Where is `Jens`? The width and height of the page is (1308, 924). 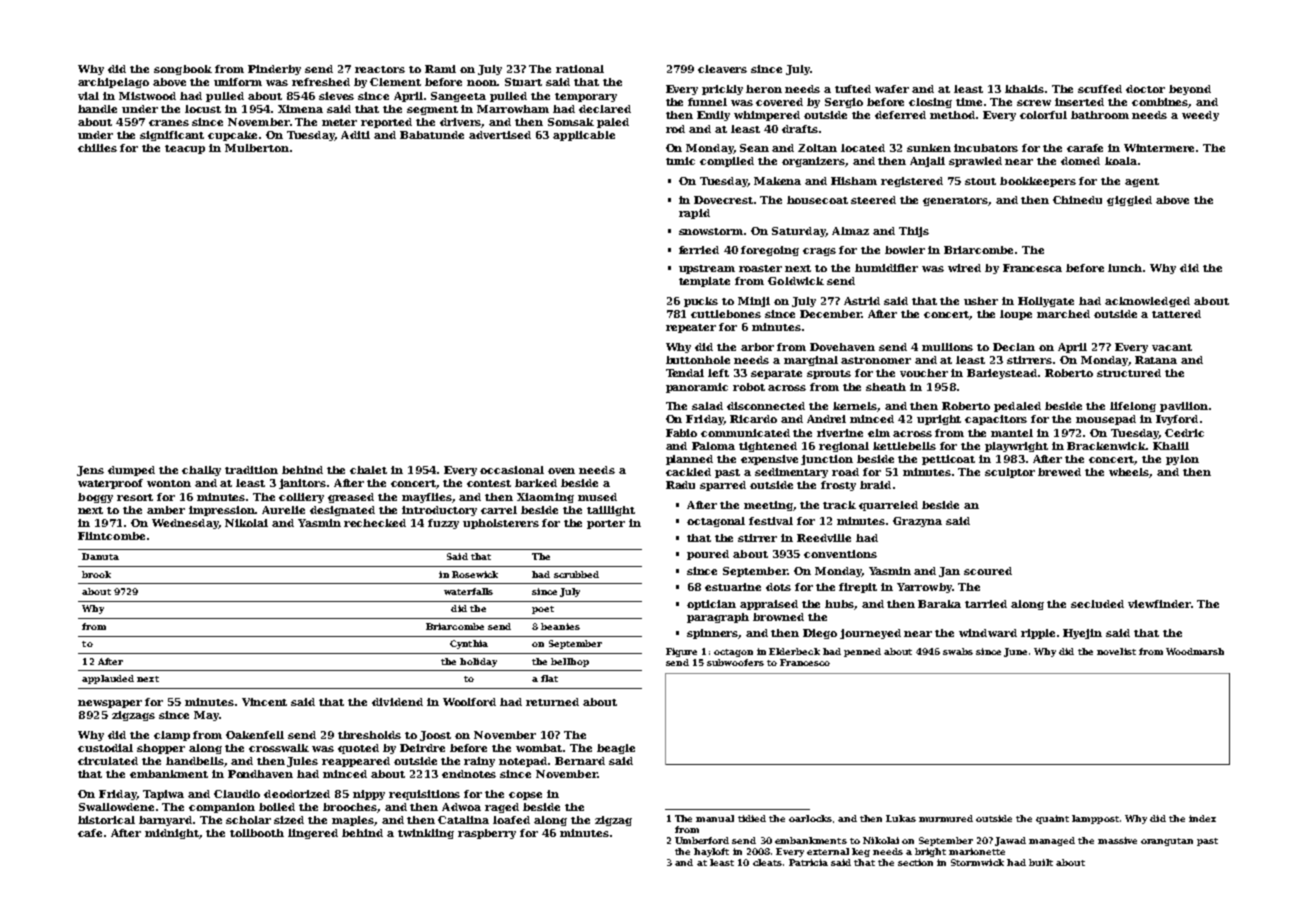 Jens is located at coordinates (90, 471).
